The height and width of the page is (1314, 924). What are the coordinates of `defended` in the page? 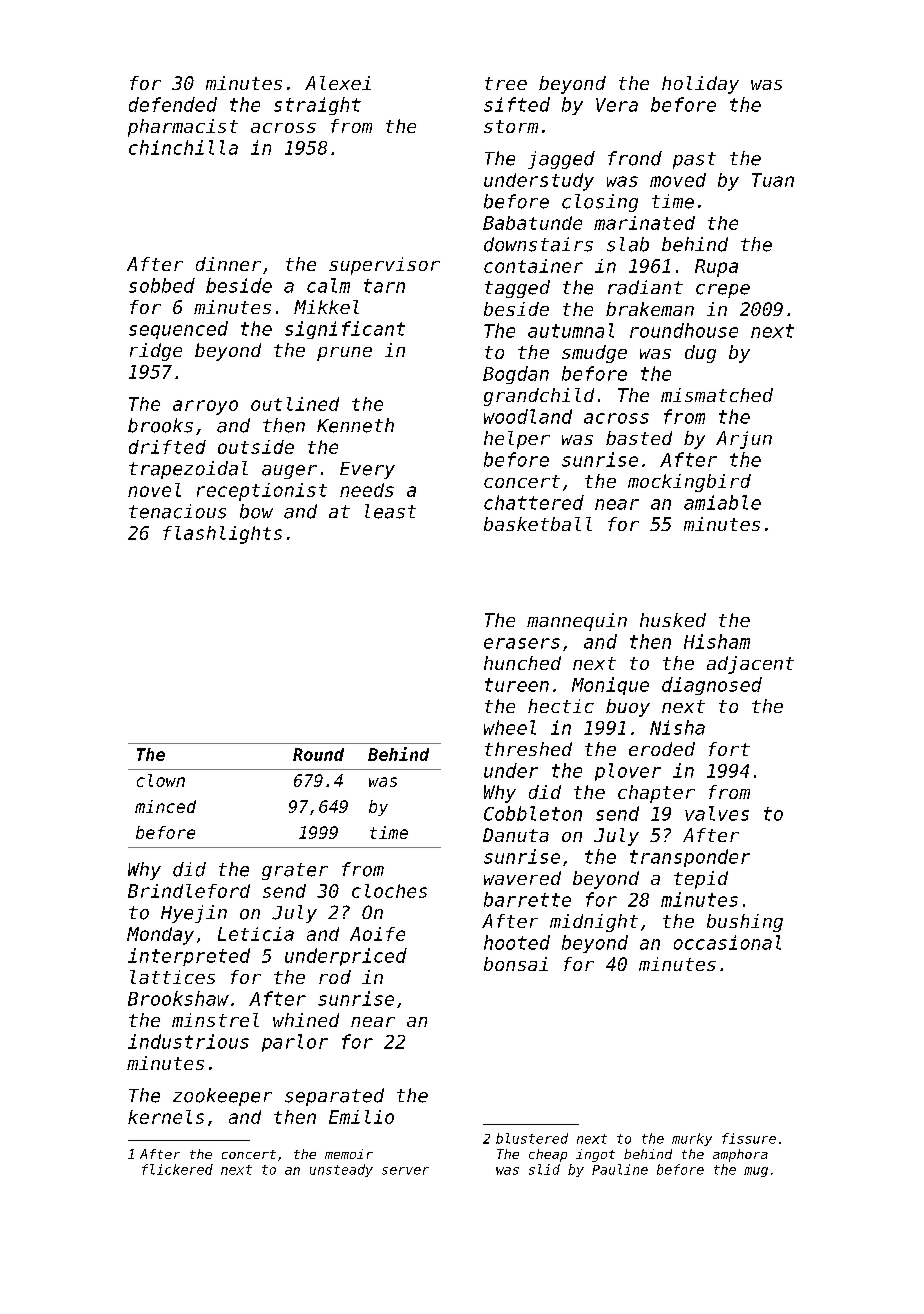 It's located at (173, 104).
